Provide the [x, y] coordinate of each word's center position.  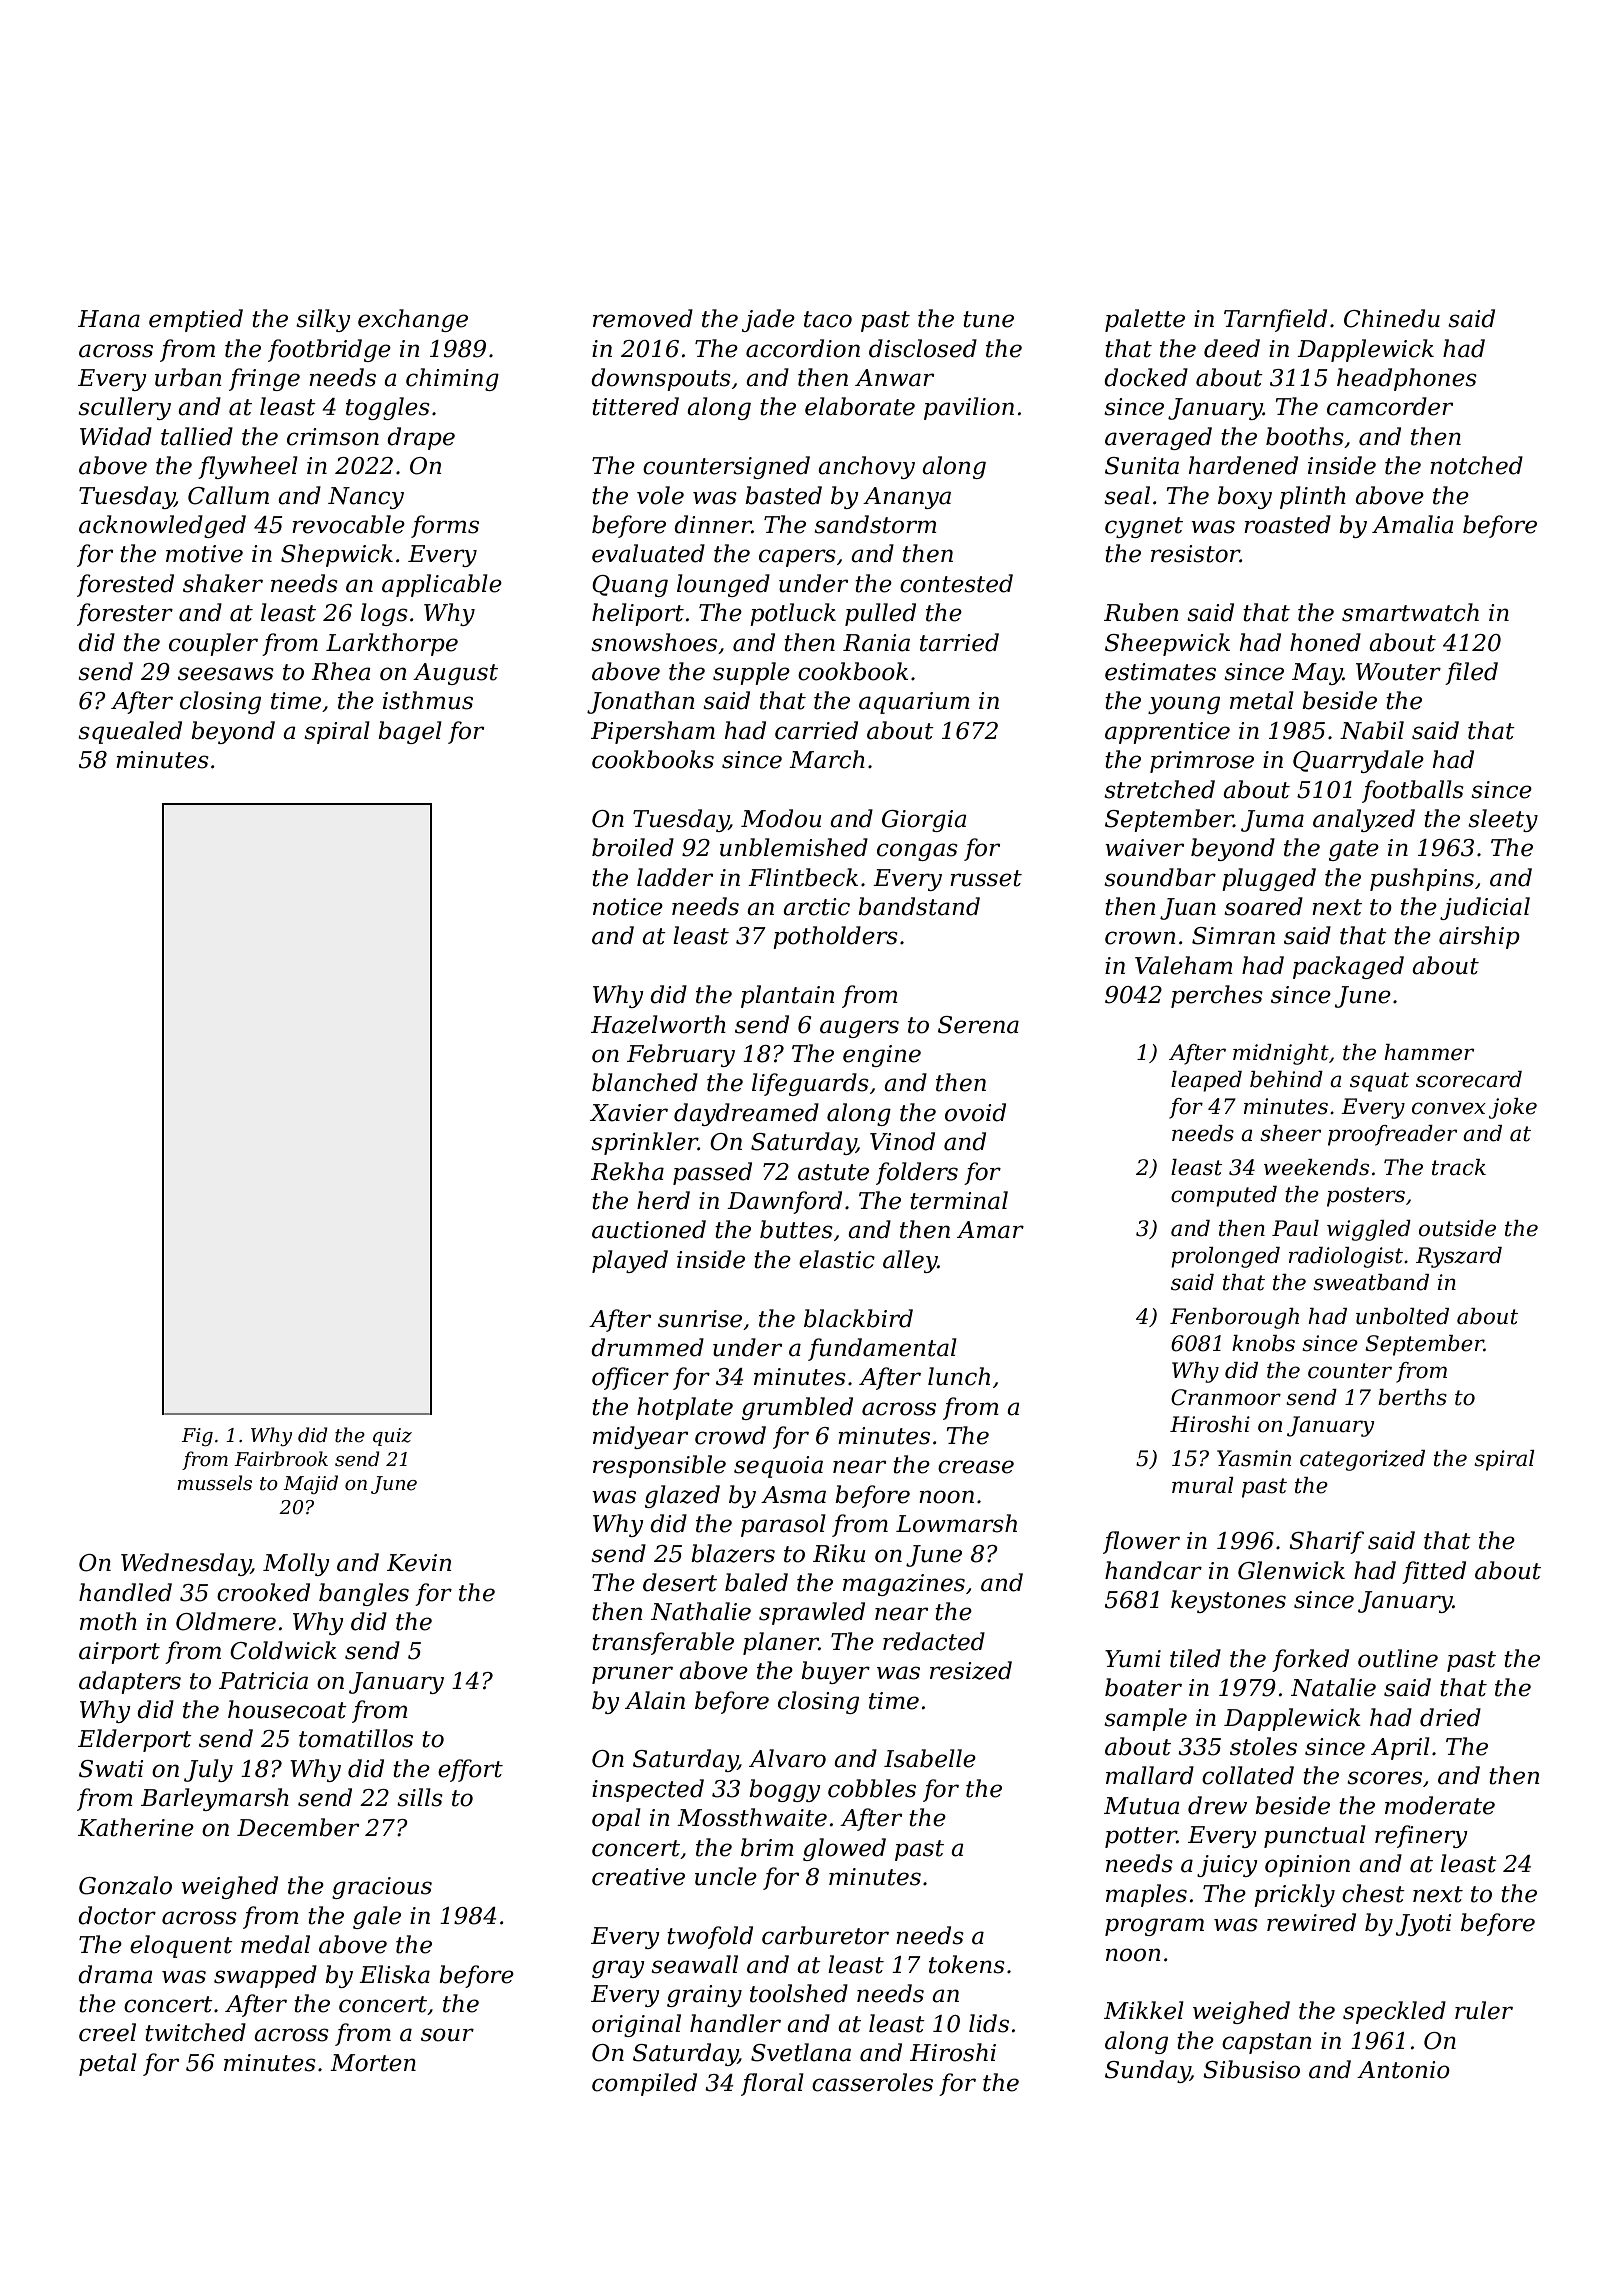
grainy [704, 1996]
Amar [990, 1230]
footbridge [329, 350]
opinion [1307, 1866]
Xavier [629, 1113]
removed [643, 318]
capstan [1267, 2043]
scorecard [1469, 1079]
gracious [382, 1888]
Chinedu [1392, 318]
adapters [130, 1682]
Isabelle [930, 1758]
